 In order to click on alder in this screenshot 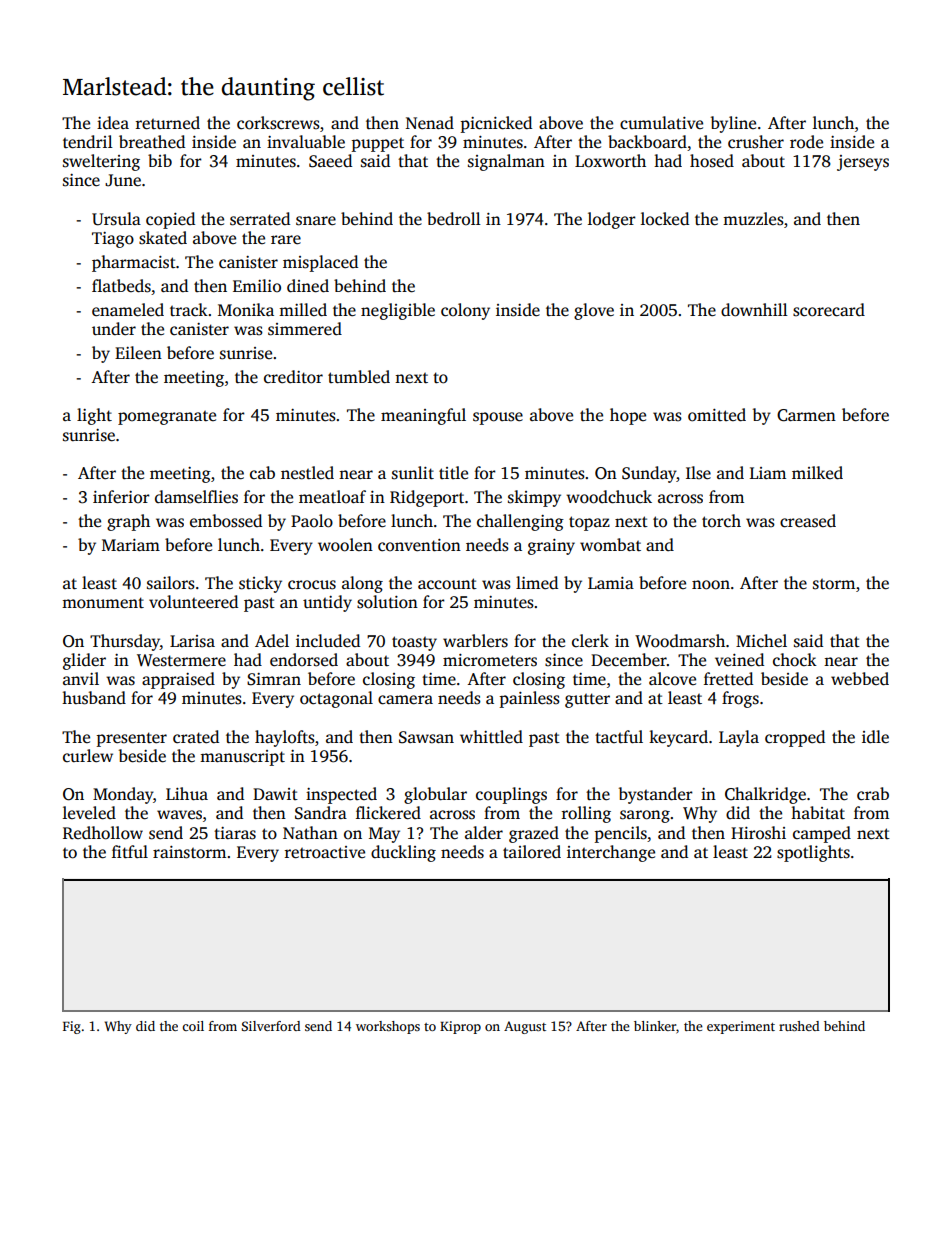, I will do `click(484, 833)`.
